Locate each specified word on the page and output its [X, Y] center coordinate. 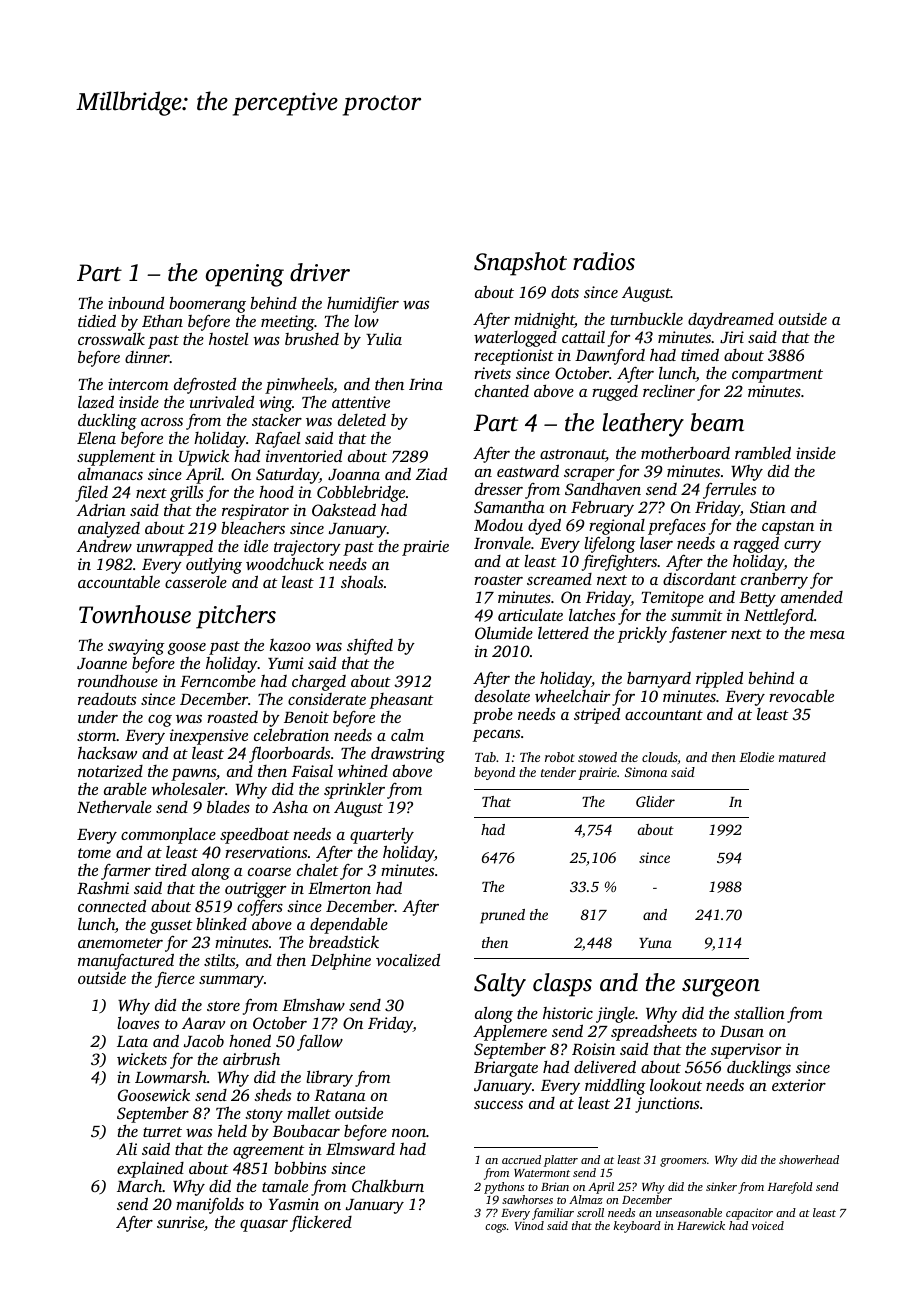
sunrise [180, 1222]
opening [245, 275]
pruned [502, 916]
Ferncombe [218, 680]
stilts [219, 960]
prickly [642, 635]
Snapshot [520, 264]
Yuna [655, 943]
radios [604, 261]
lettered [563, 633]
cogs [495, 1228]
